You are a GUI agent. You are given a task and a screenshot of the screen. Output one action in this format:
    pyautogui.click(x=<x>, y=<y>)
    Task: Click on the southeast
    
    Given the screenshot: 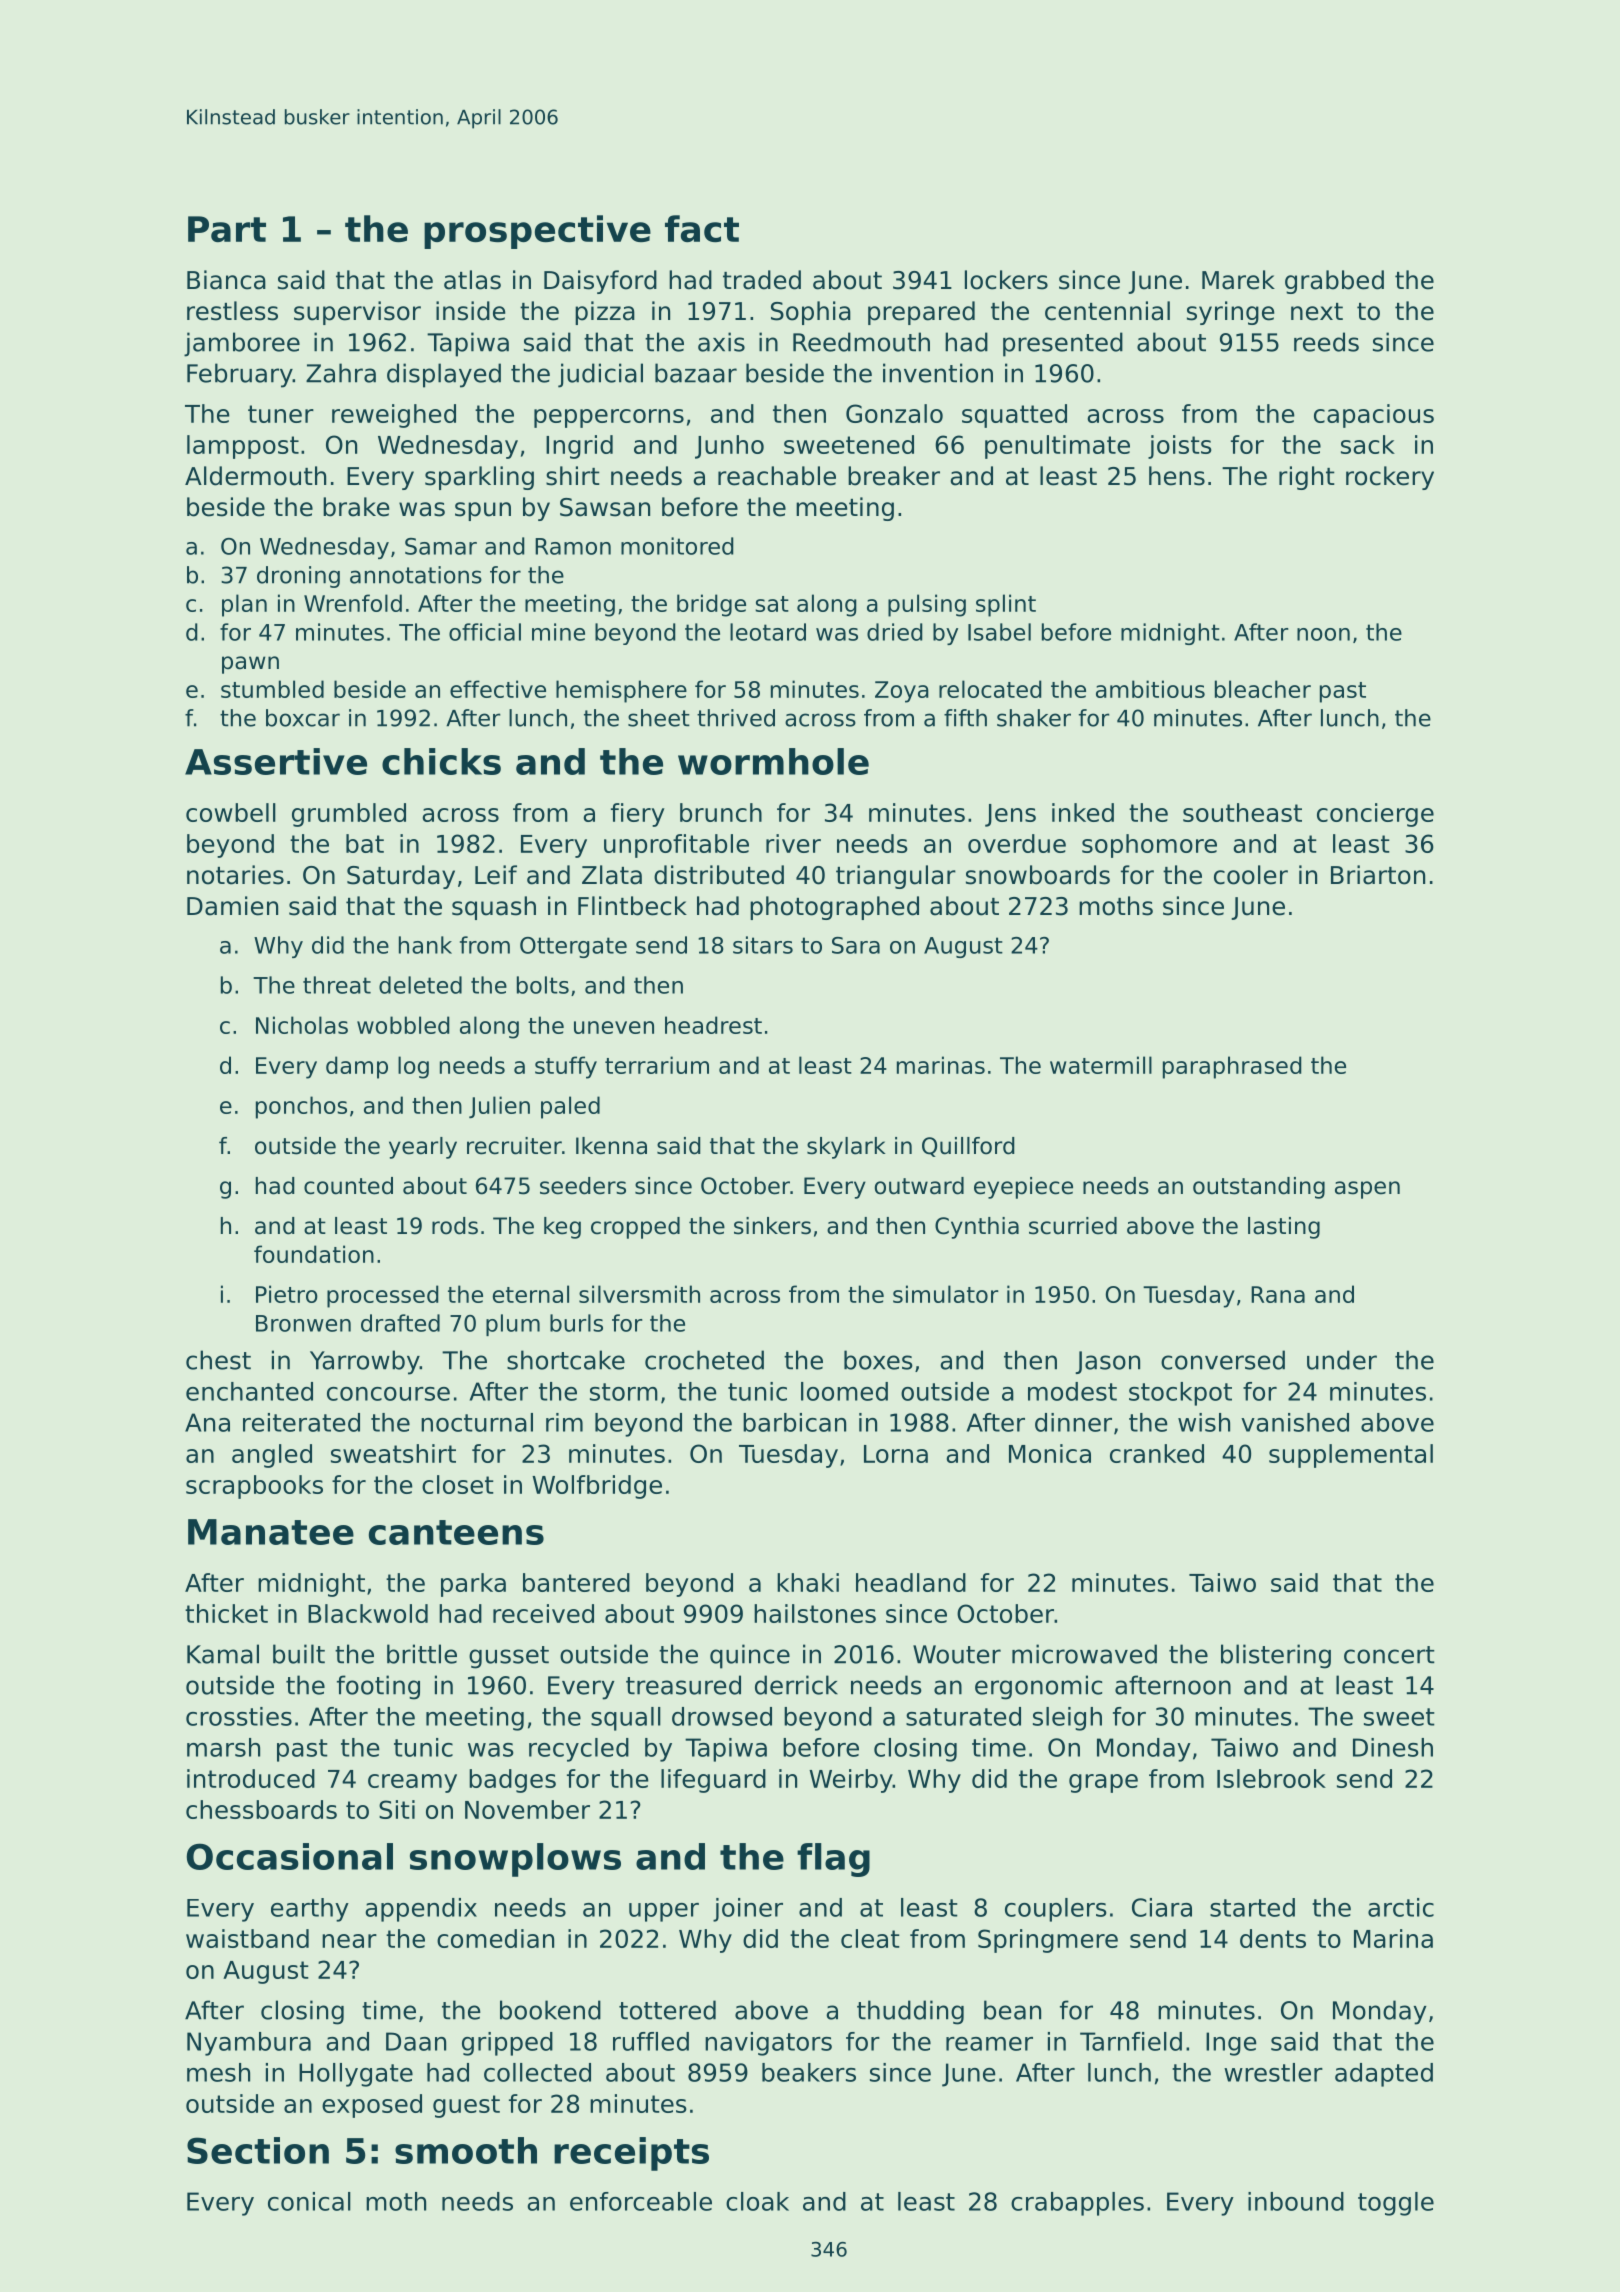 What is the action you would take?
    pyautogui.click(x=1242, y=812)
